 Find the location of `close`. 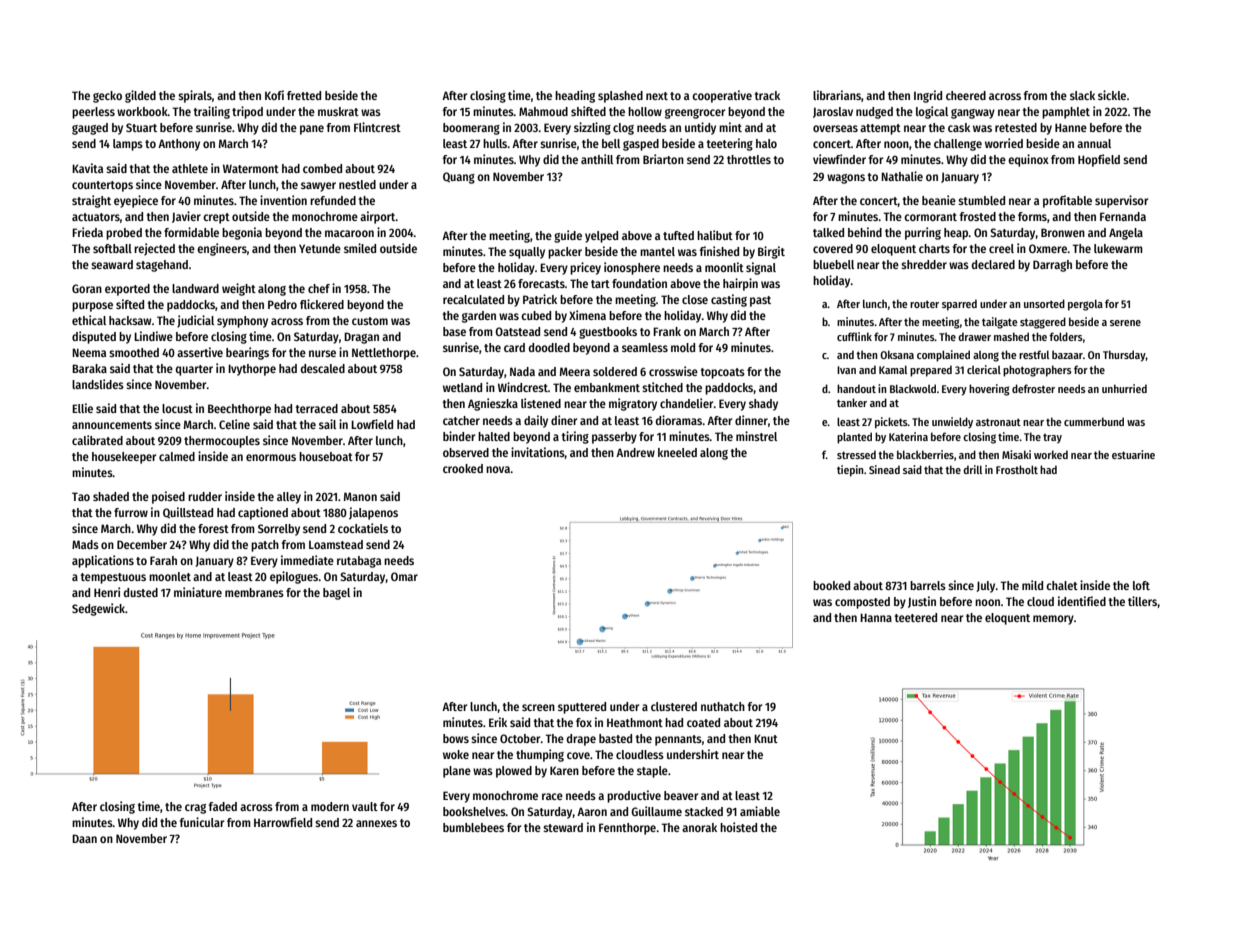

close is located at coordinates (695, 299).
